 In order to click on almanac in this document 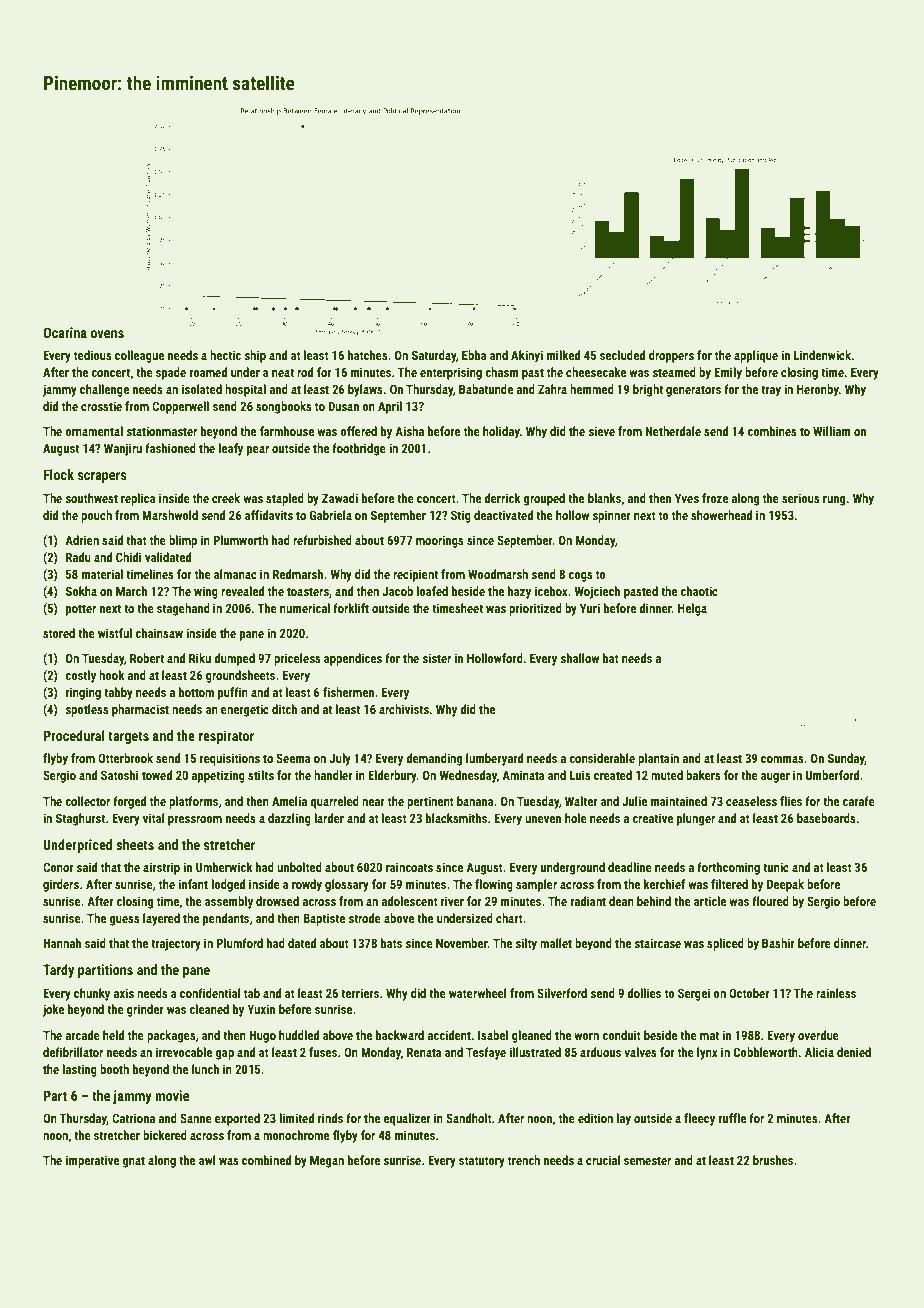, I will do `click(235, 574)`.
